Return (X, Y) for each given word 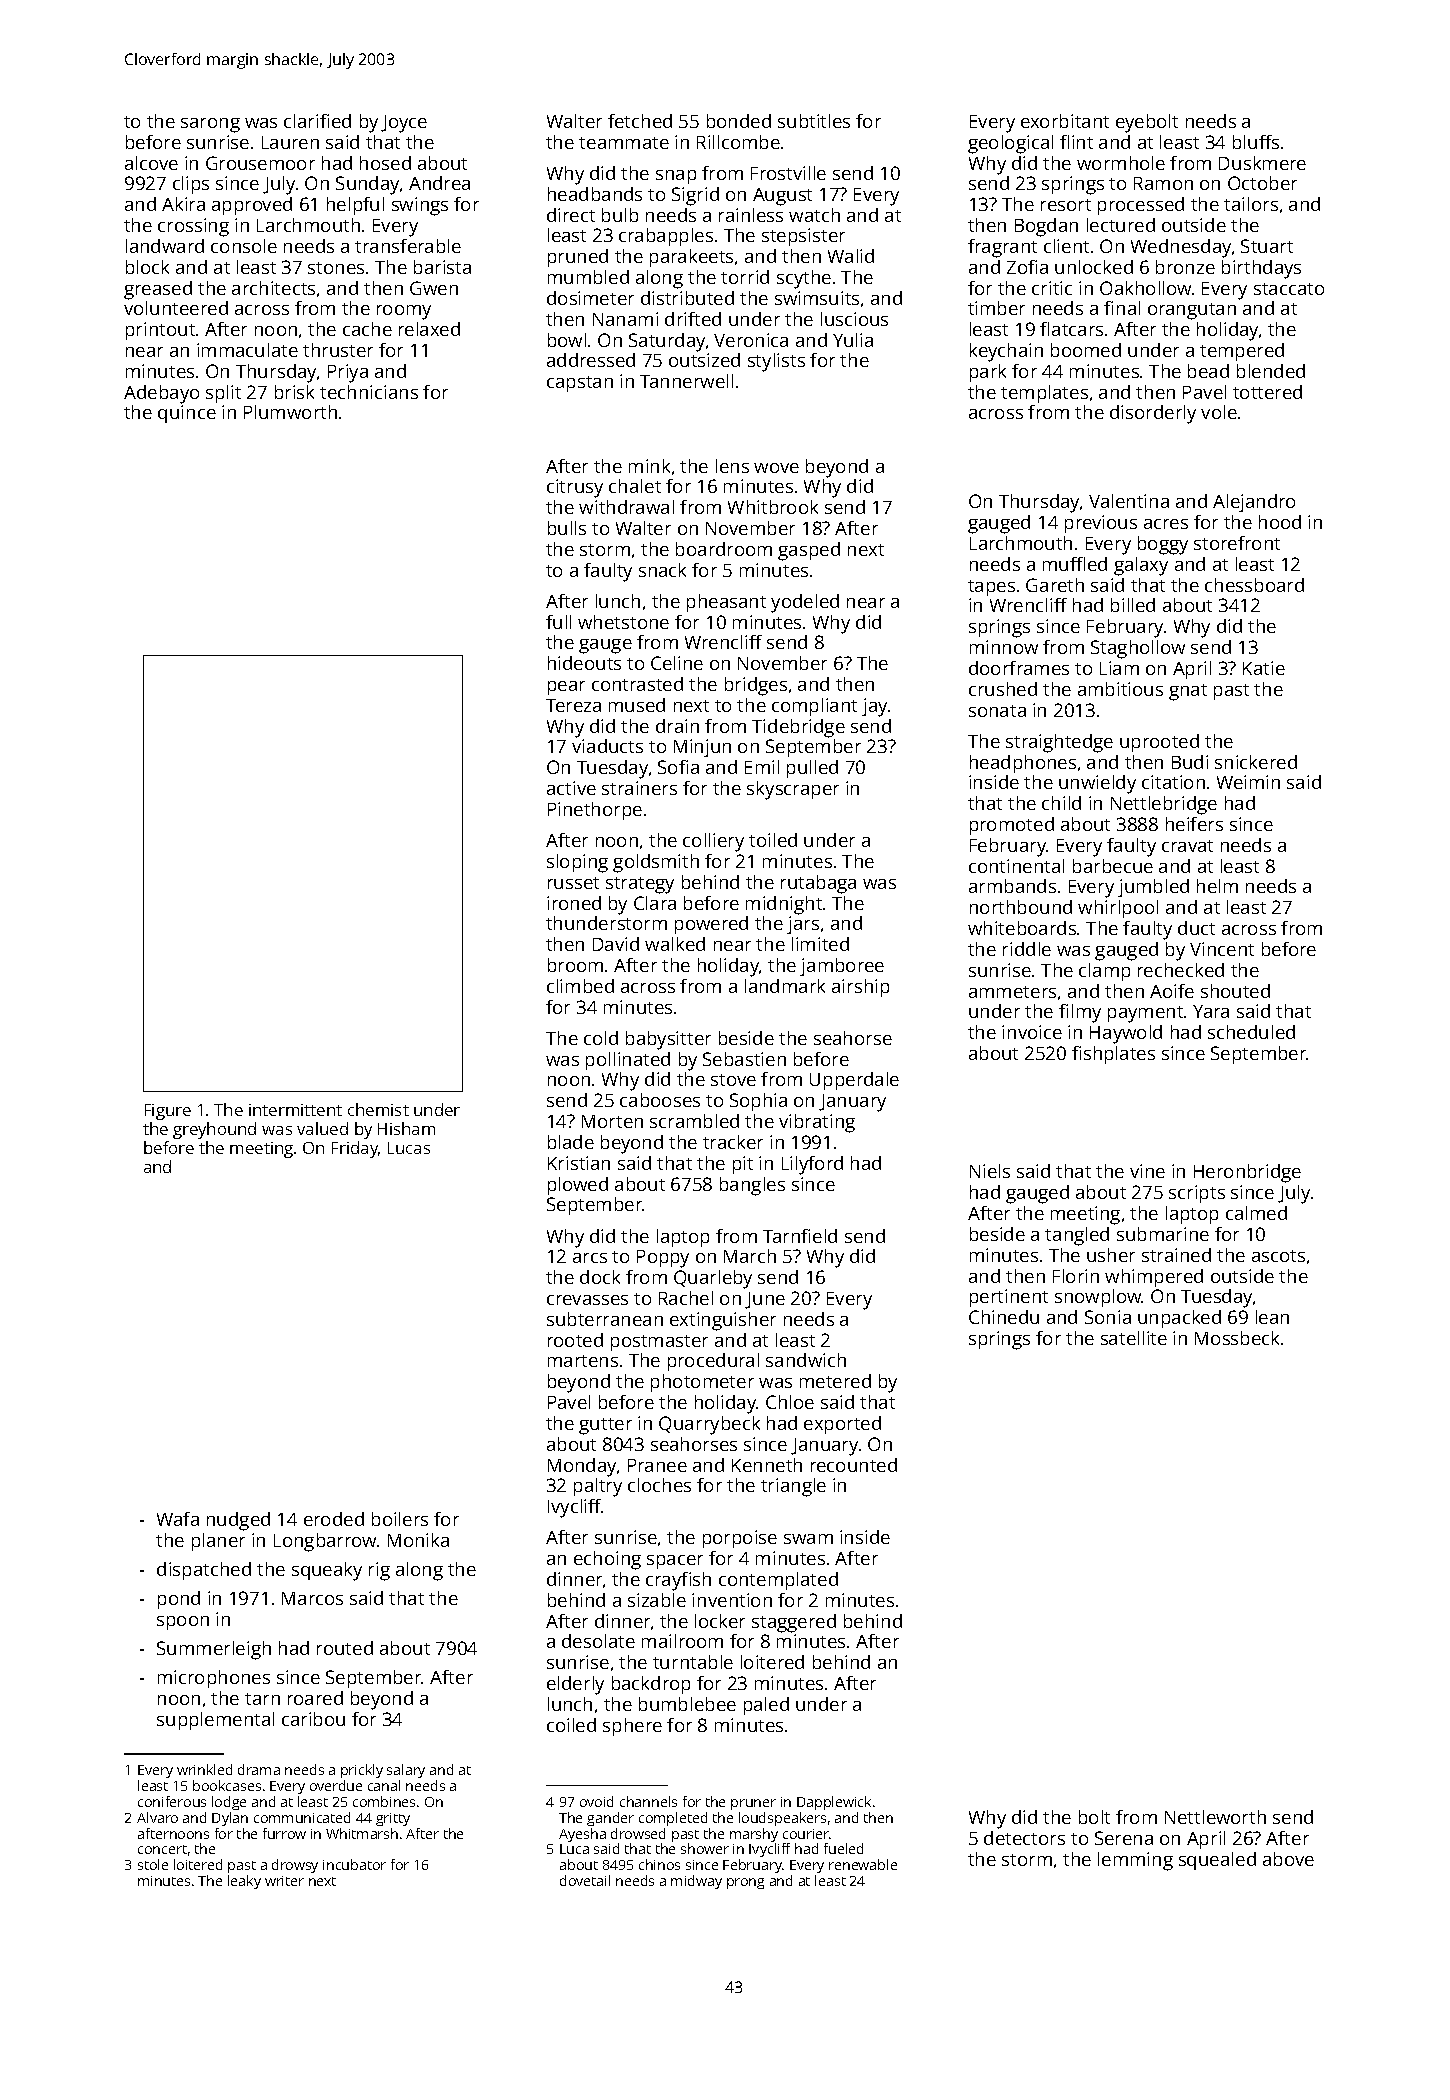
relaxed (429, 329)
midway (696, 1882)
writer (284, 1881)
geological (1010, 144)
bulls (567, 528)
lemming (1135, 1861)
